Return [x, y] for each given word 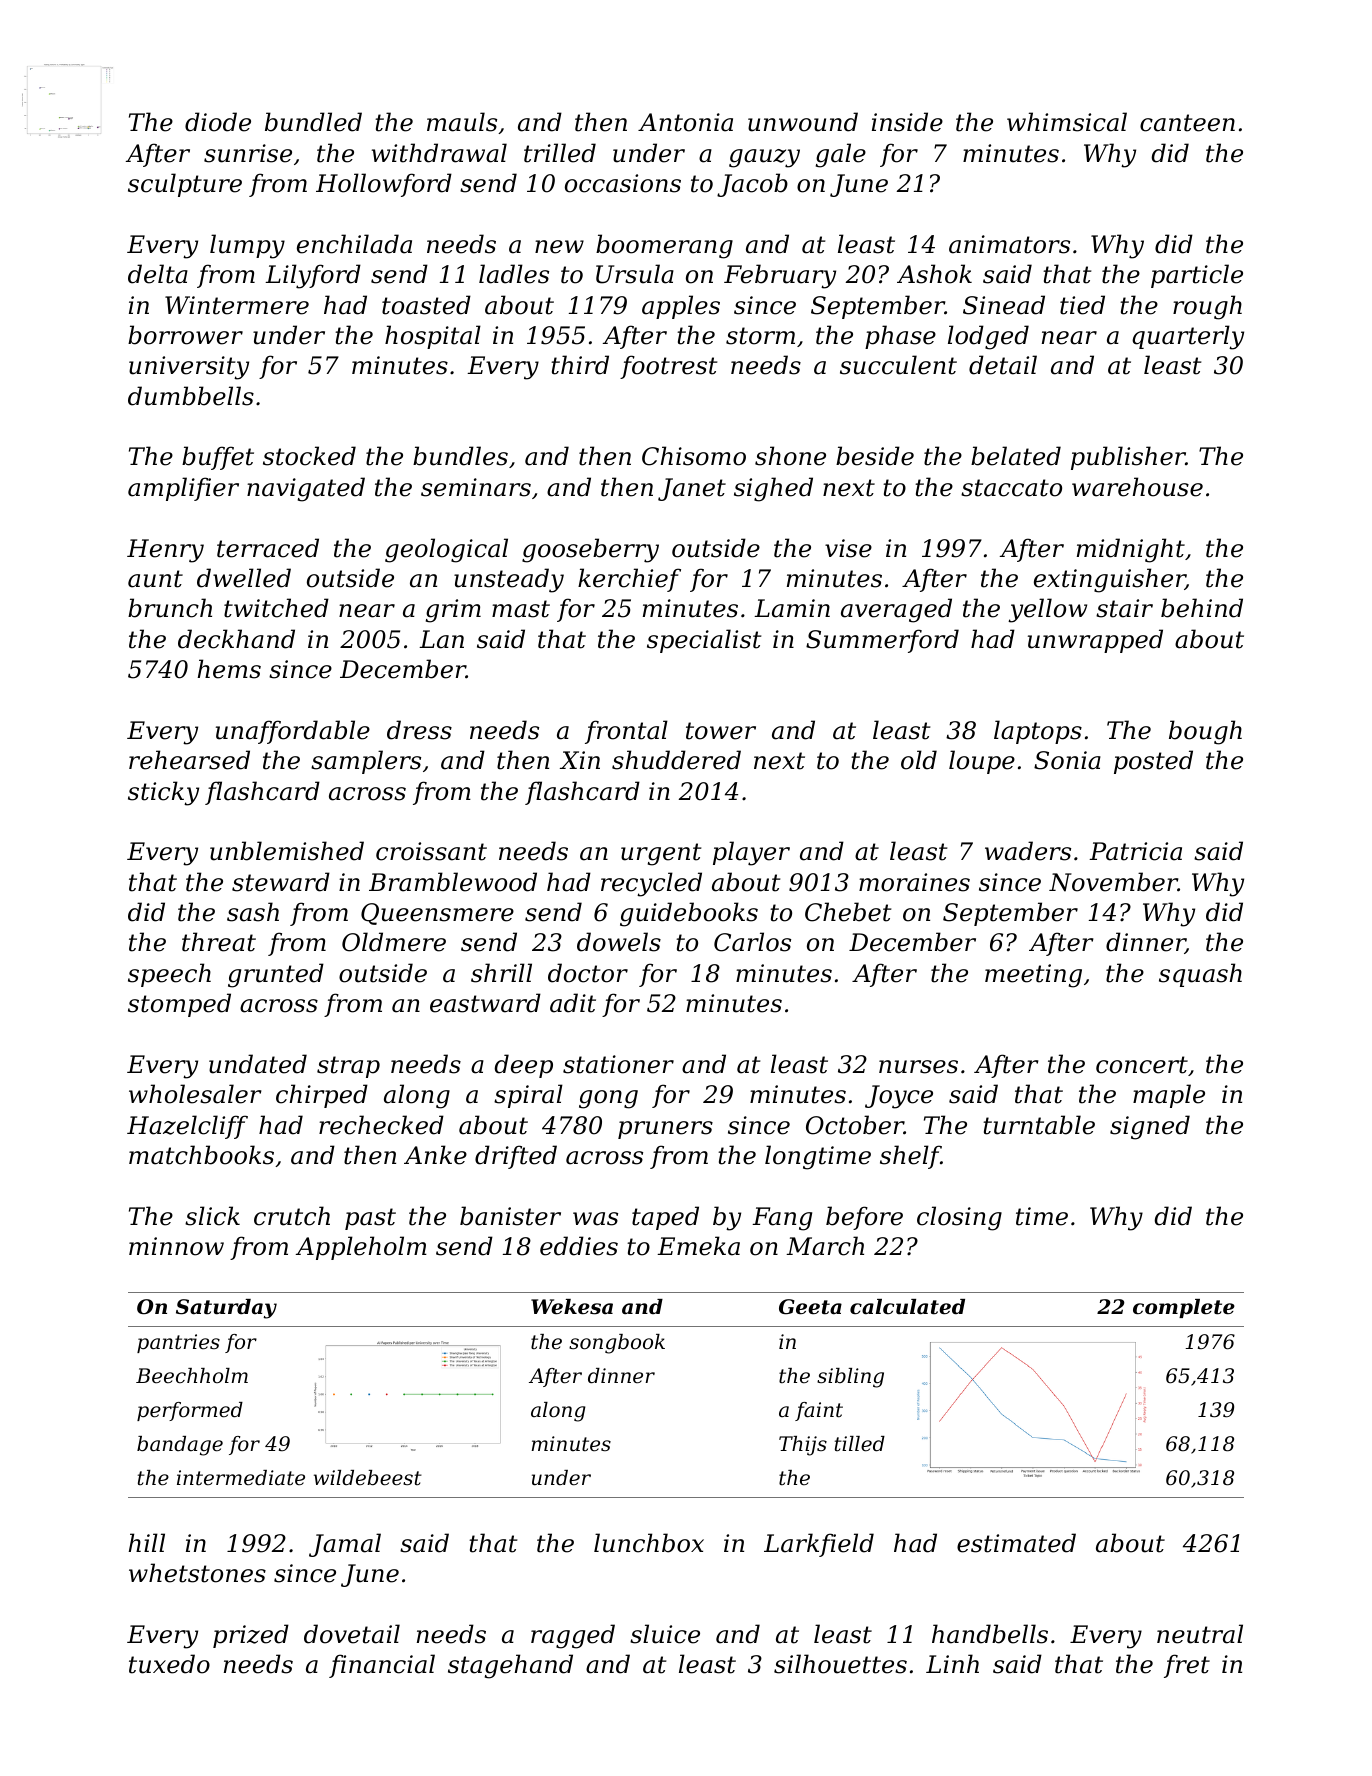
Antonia [685, 122]
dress [419, 730]
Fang [782, 1219]
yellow [1047, 610]
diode [218, 122]
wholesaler [195, 1094]
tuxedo [169, 1664]
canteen [1187, 123]
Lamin [792, 608]
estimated [1016, 1543]
